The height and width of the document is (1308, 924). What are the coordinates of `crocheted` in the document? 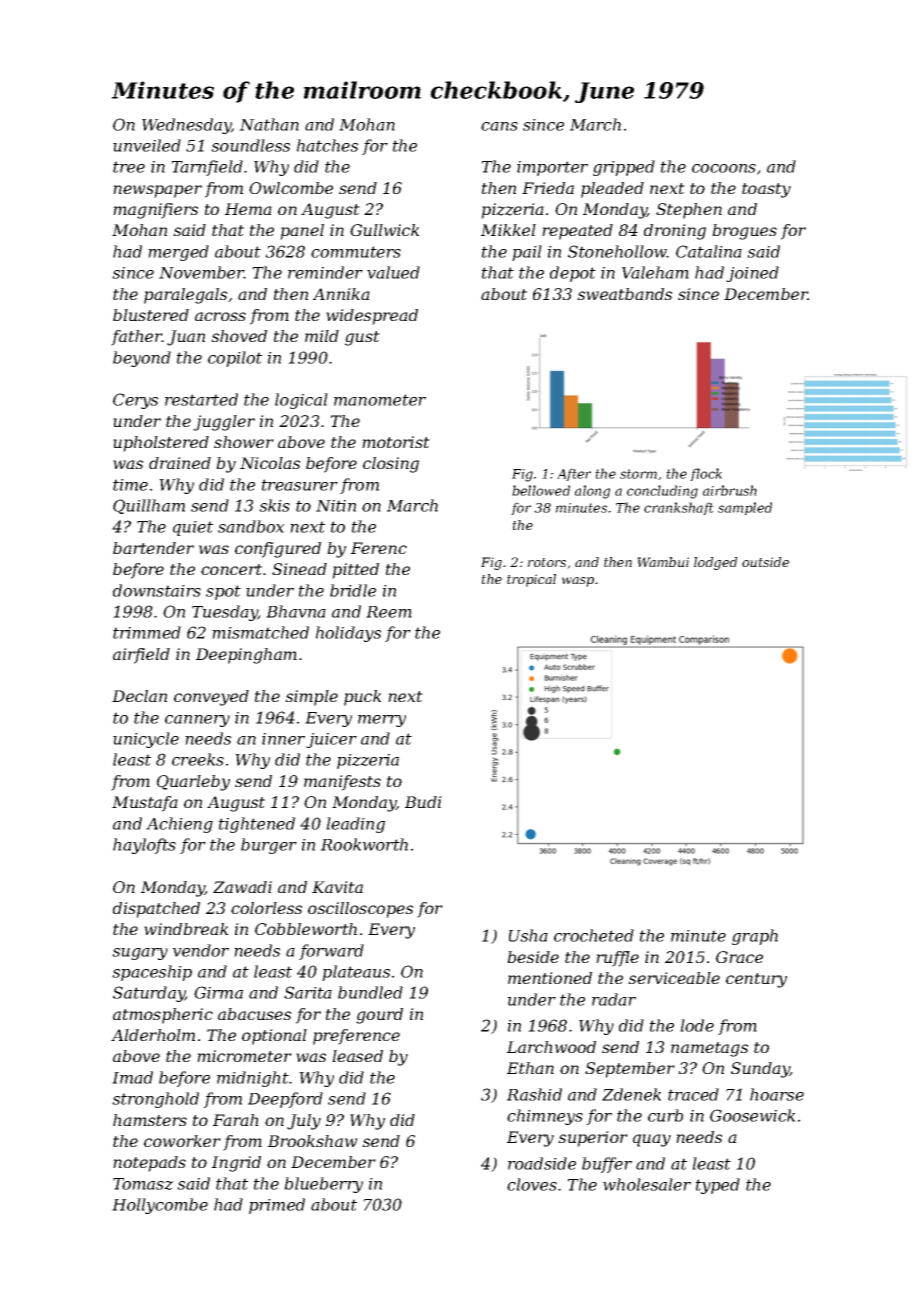 It's located at (594, 935).
